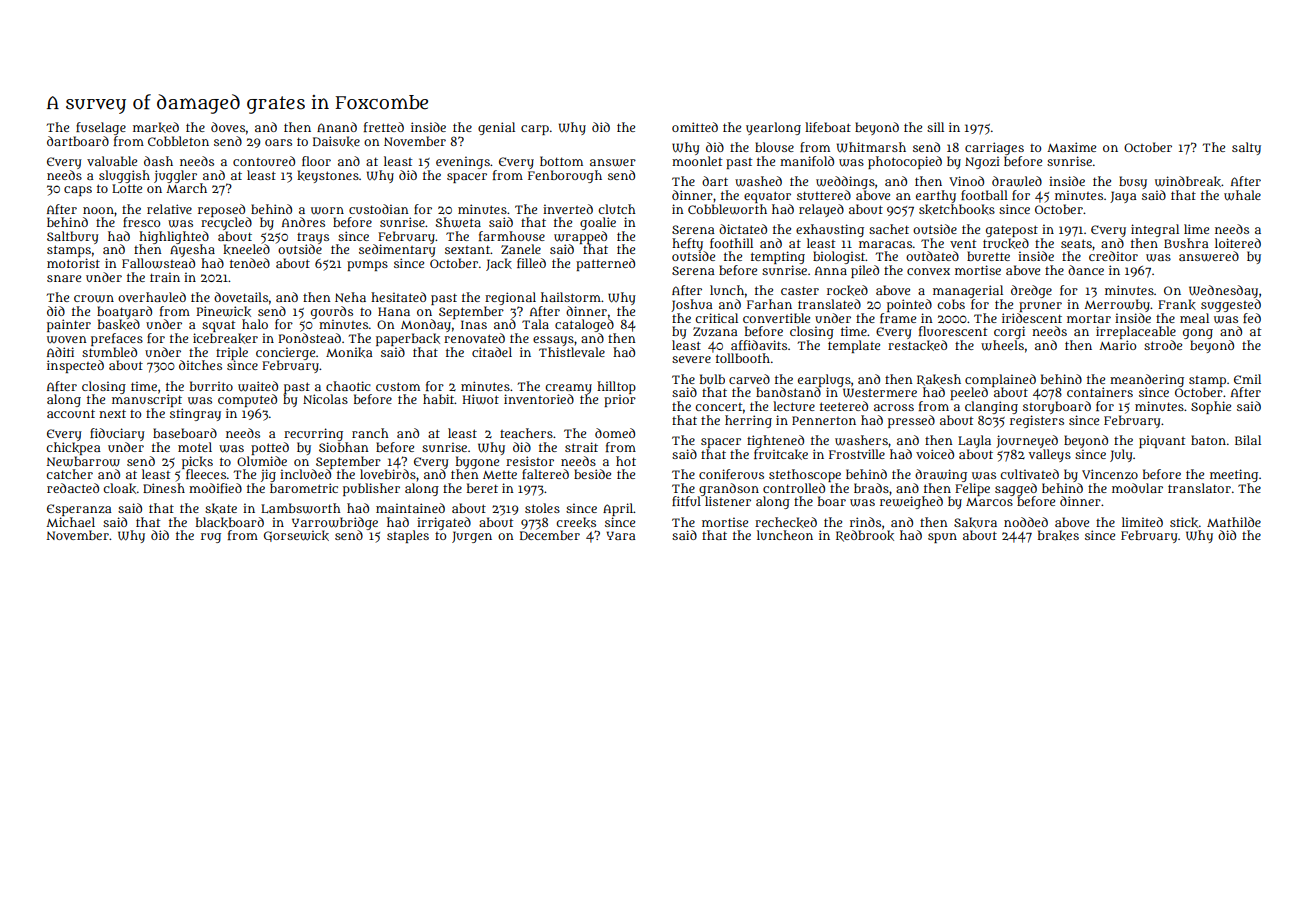  Describe the element at coordinates (472, 537) in the screenshot. I see `Jurgen` at that location.
